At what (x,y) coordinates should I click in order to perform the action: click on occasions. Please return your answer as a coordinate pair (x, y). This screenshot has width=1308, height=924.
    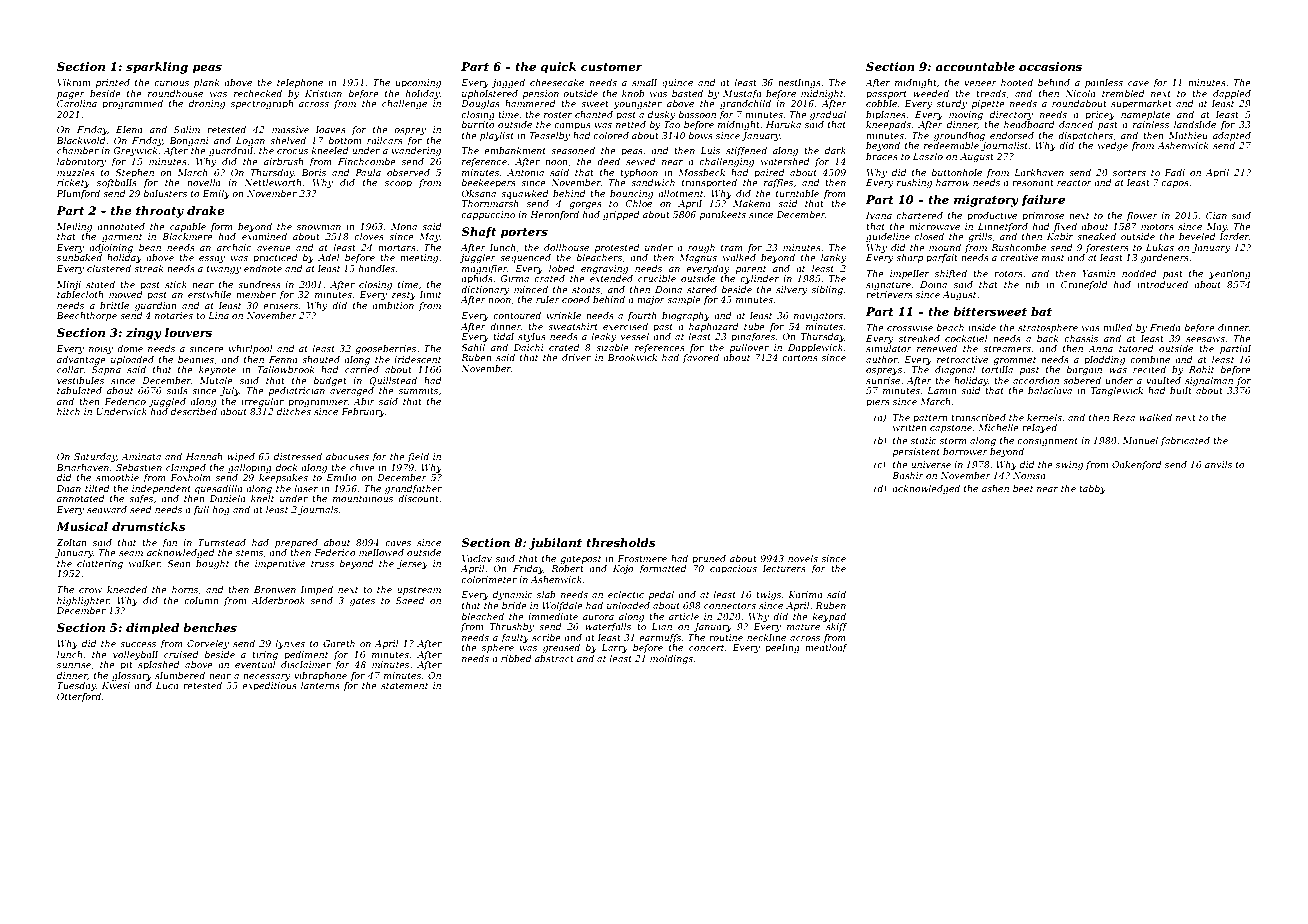
    Looking at the image, I should click on (1050, 66).
